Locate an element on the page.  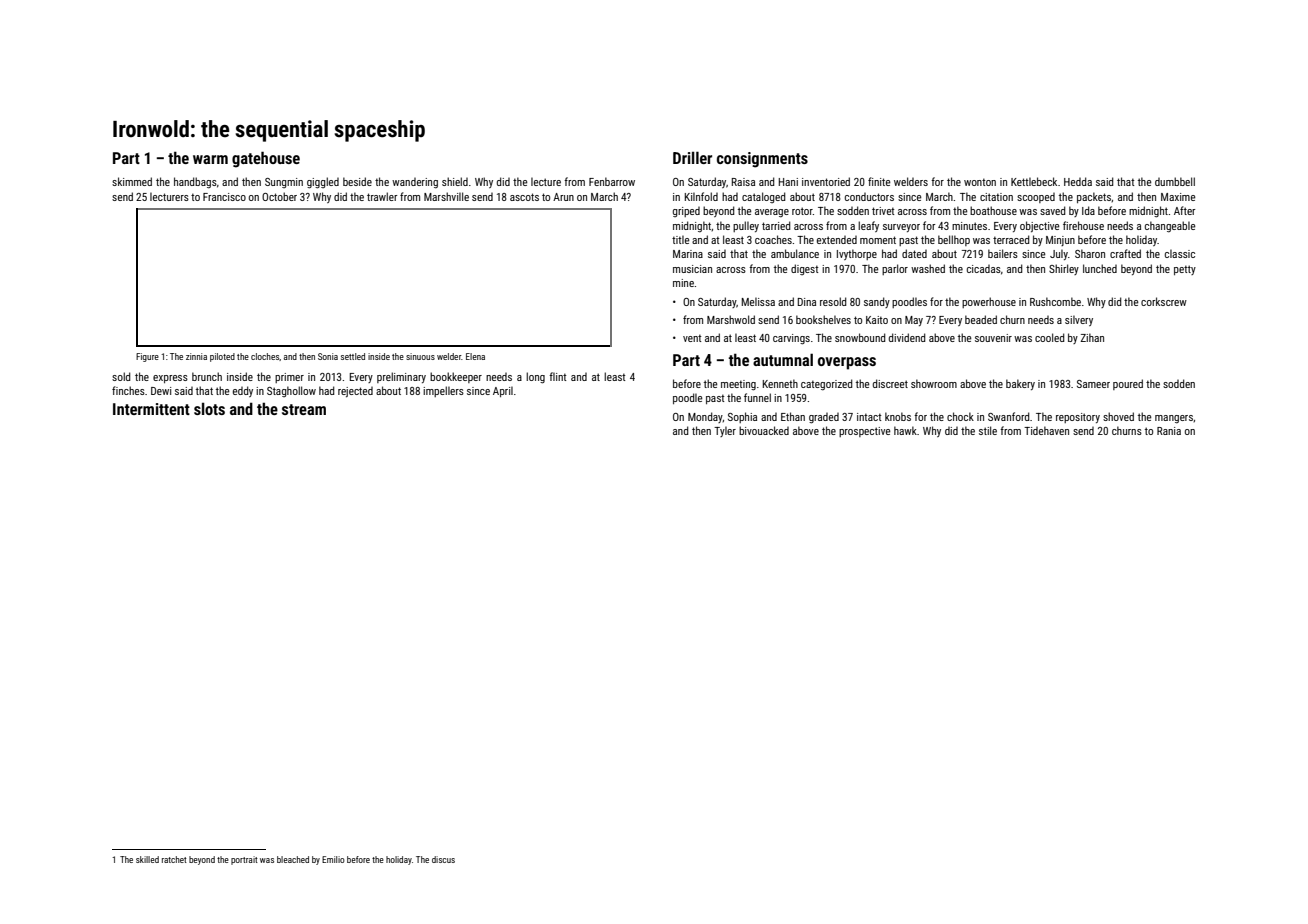
meeting is located at coordinates (738, 385).
